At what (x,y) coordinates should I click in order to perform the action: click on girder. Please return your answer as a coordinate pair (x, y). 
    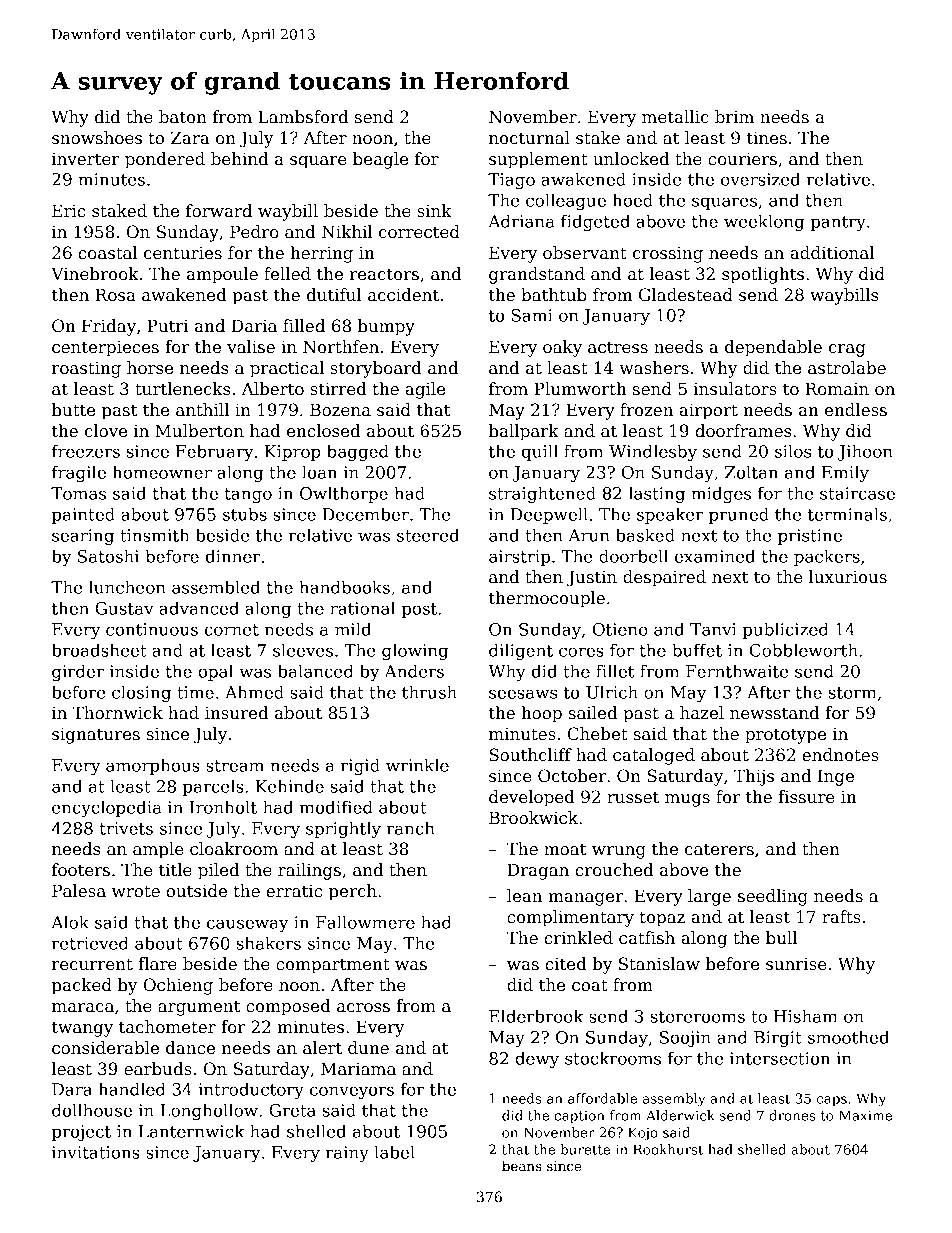
    Looking at the image, I should click on (78, 672).
